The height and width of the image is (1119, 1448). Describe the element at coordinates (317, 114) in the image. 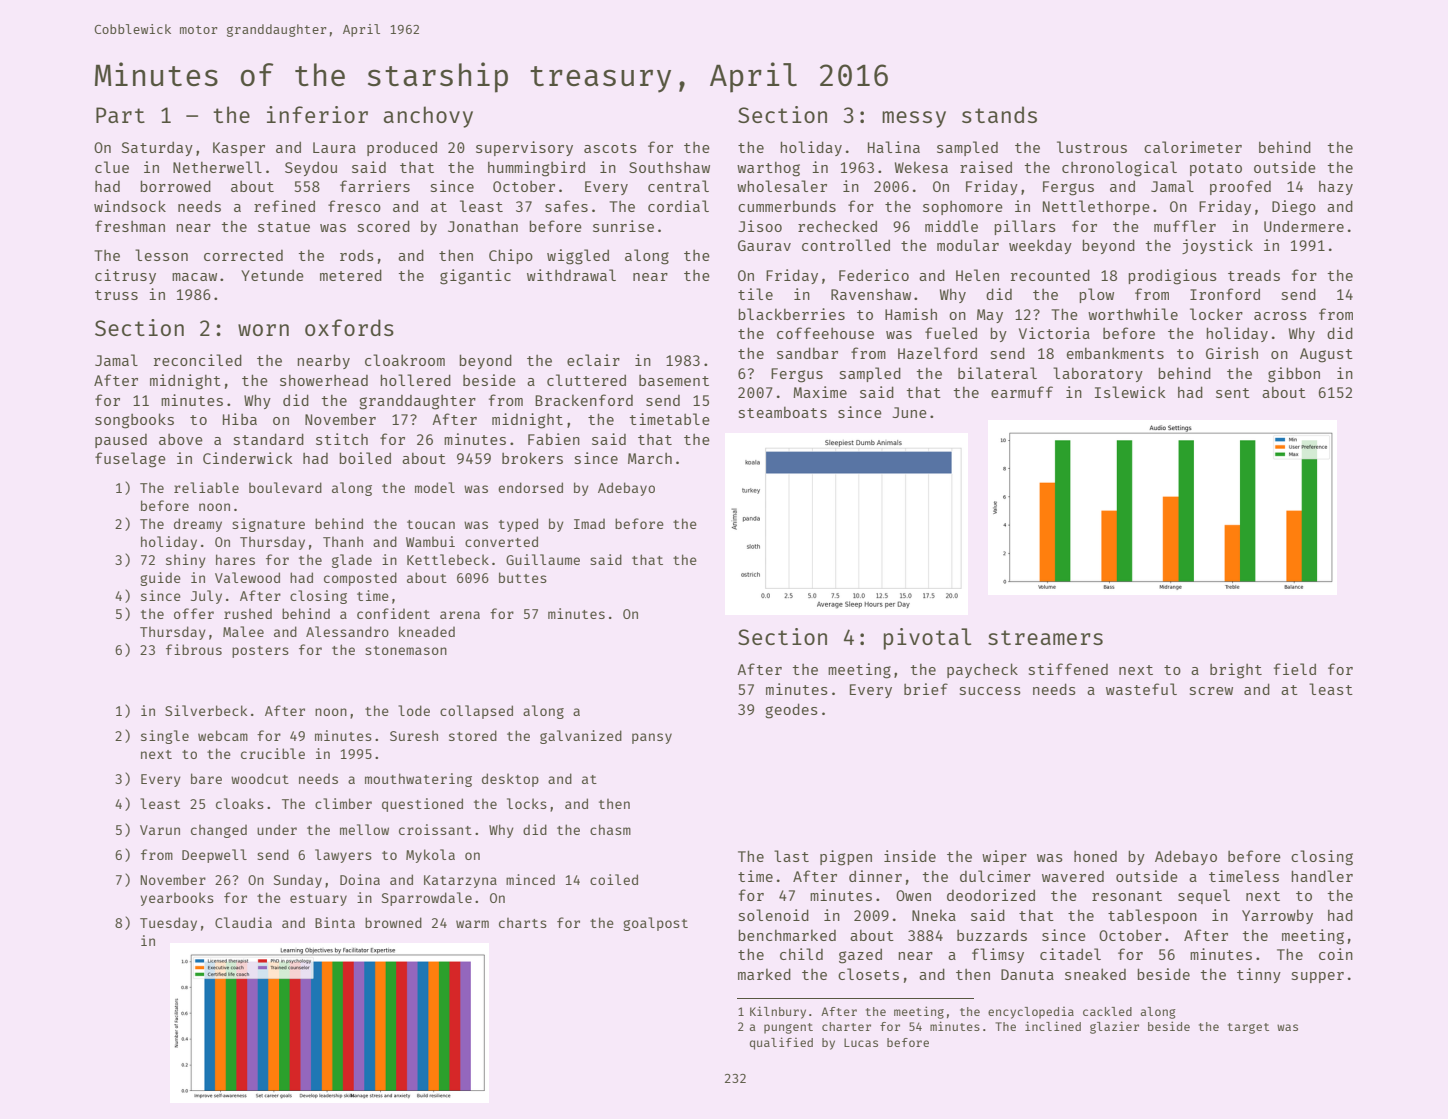

I see `inferior` at that location.
